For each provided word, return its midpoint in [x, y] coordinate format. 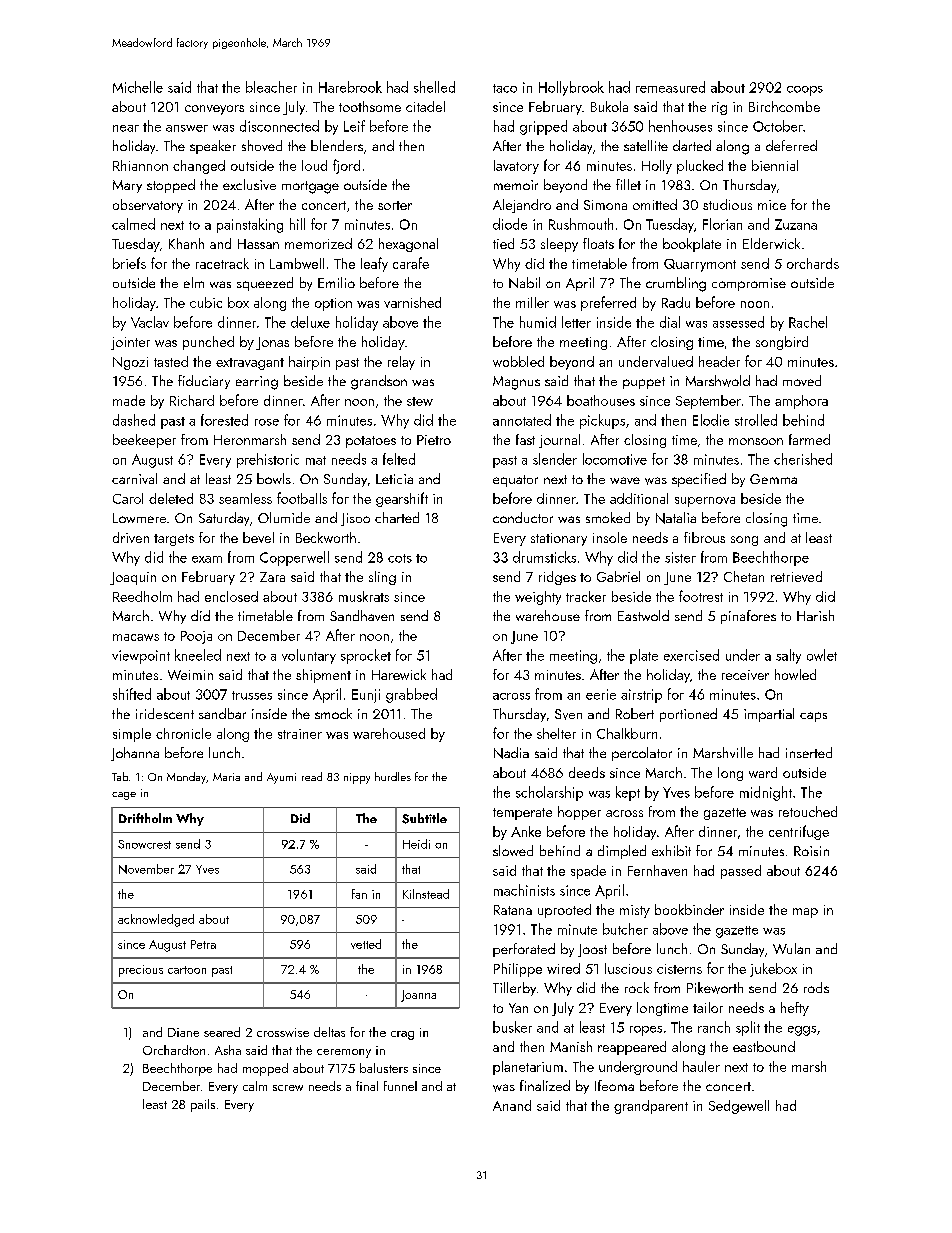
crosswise [283, 1032]
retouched [808, 811]
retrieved [796, 576]
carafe [411, 263]
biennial [775, 165]
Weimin [190, 675]
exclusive [249, 184]
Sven [568, 714]
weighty [538, 598]
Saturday [224, 519]
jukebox [773, 970]
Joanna [418, 996]
